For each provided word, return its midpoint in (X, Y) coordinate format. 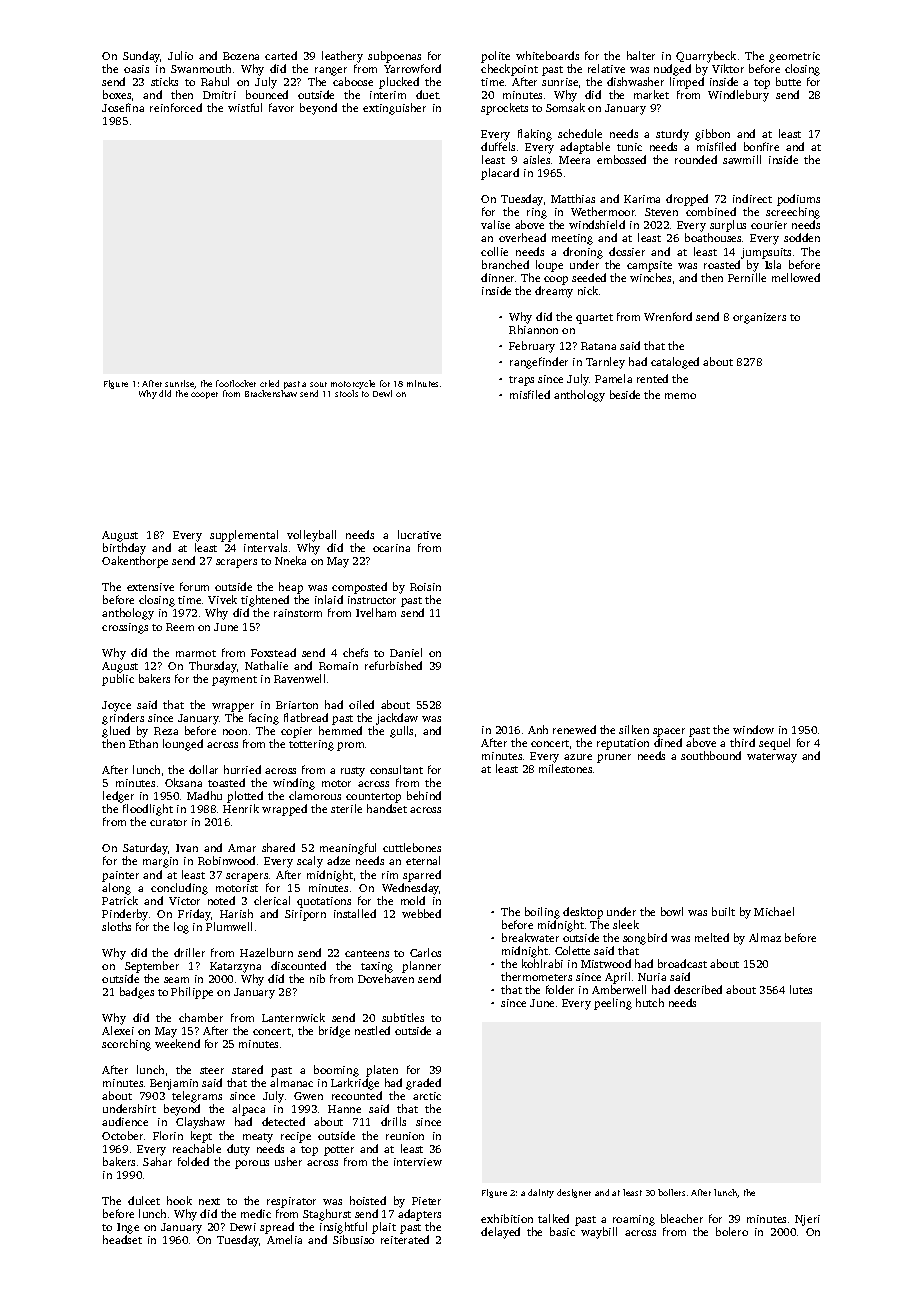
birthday (124, 549)
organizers (759, 318)
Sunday (142, 57)
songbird (645, 939)
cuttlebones (412, 847)
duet (427, 94)
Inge (128, 1228)
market (651, 94)
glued (116, 732)
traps (521, 381)
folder (560, 989)
